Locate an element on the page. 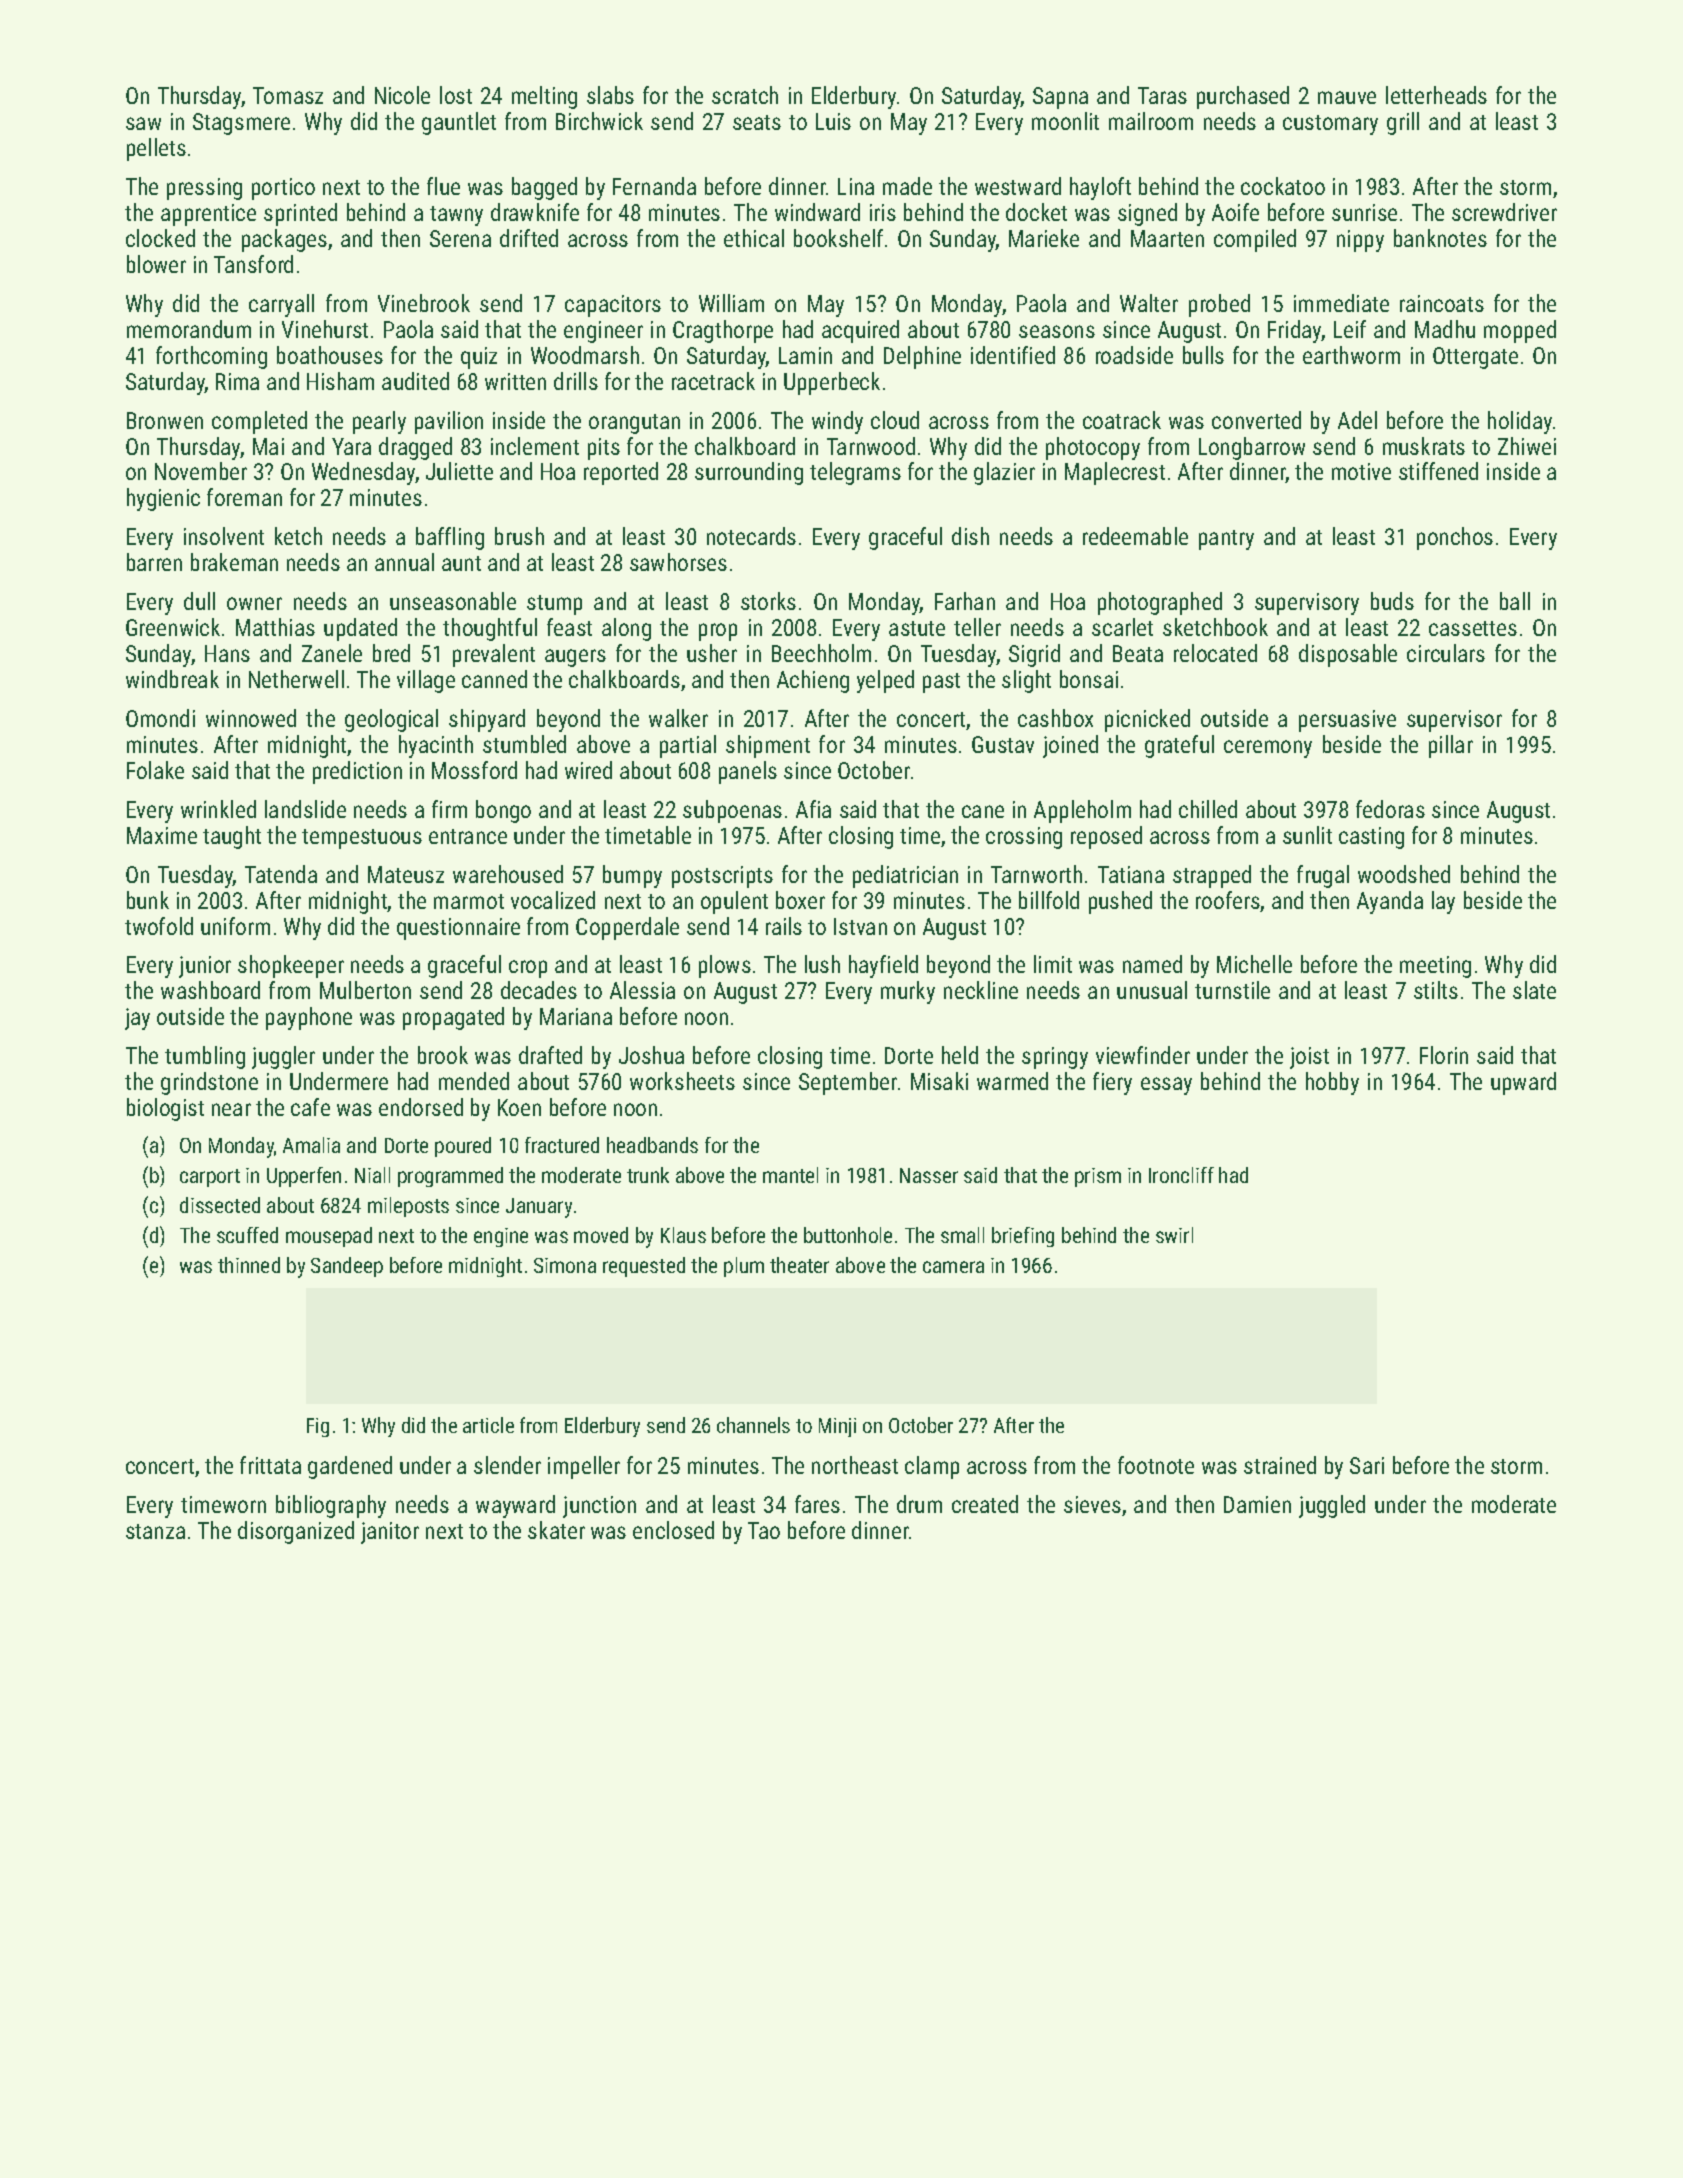 The height and width of the image is (2178, 1683). hobby is located at coordinates (1332, 1083).
